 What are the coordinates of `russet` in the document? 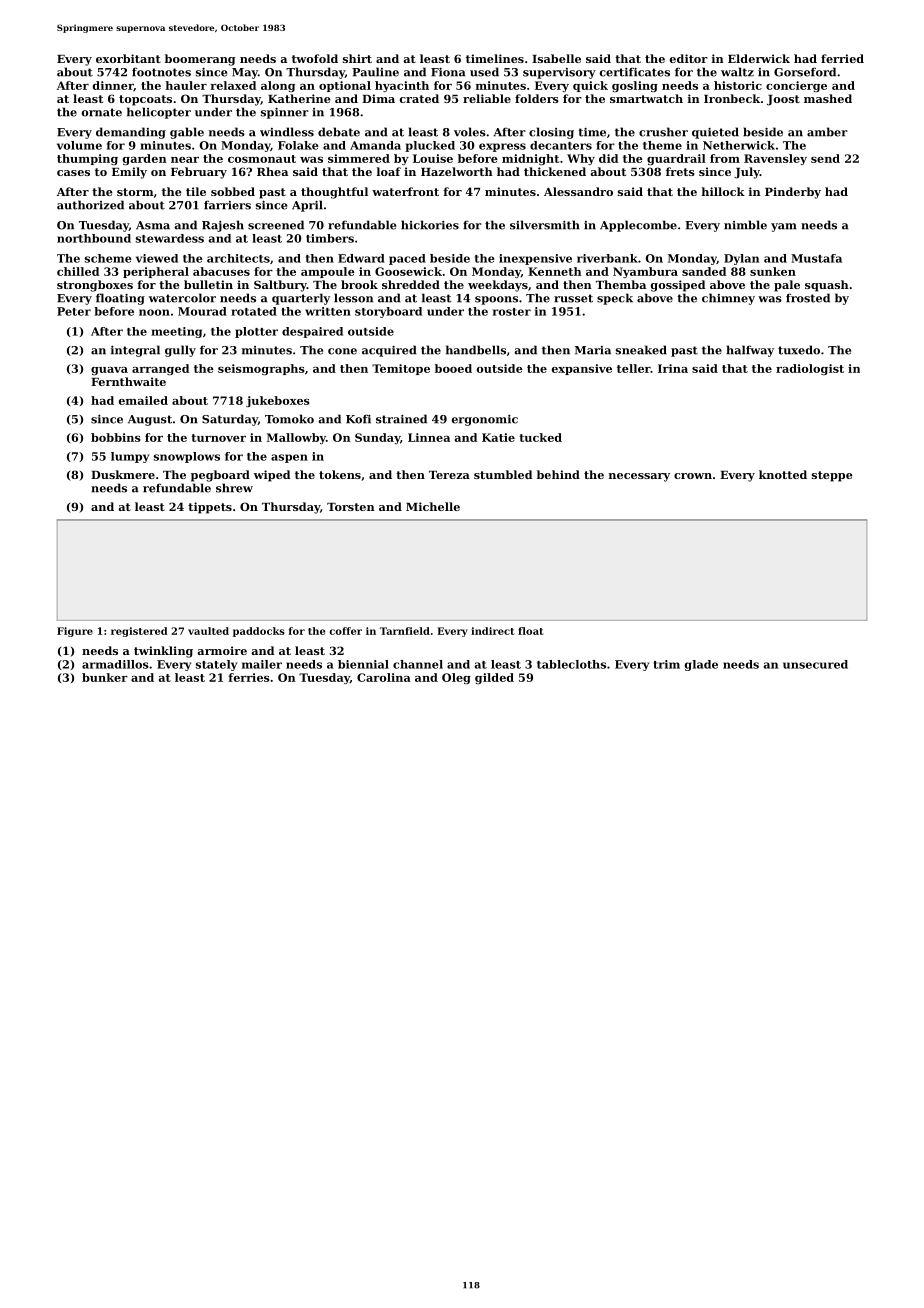 It's located at (573, 298).
